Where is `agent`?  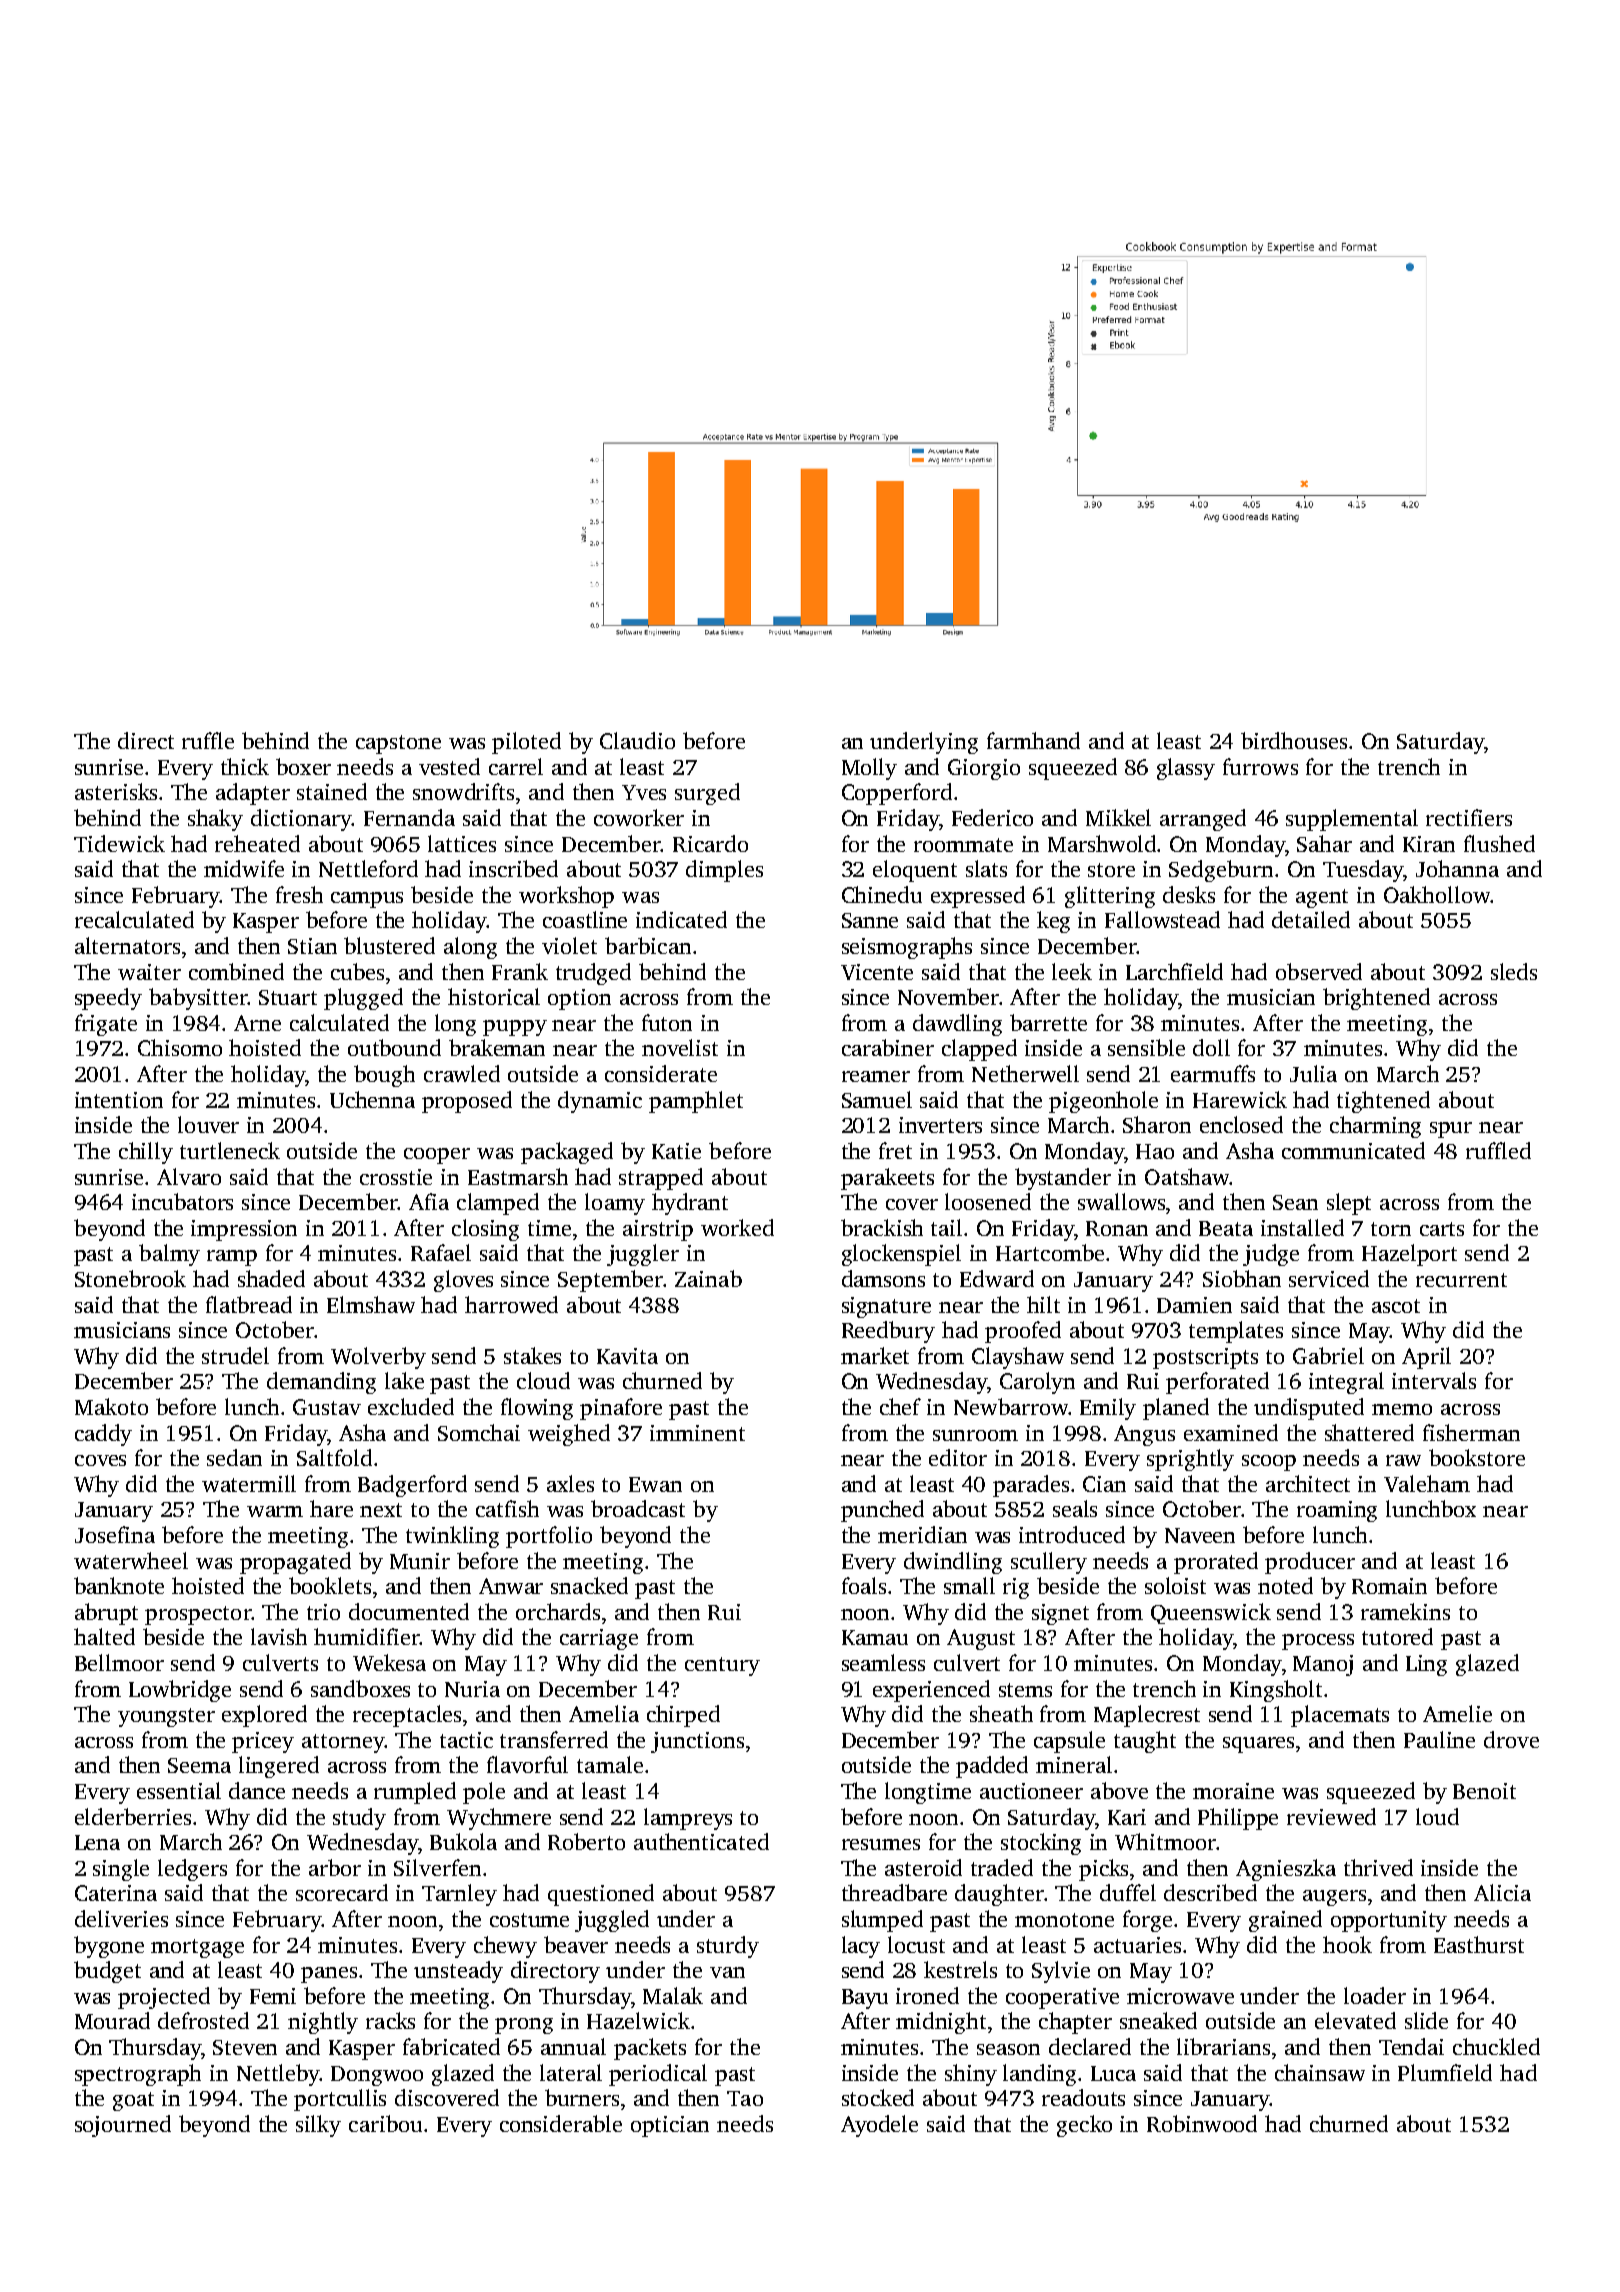 agent is located at coordinates (1322, 898).
